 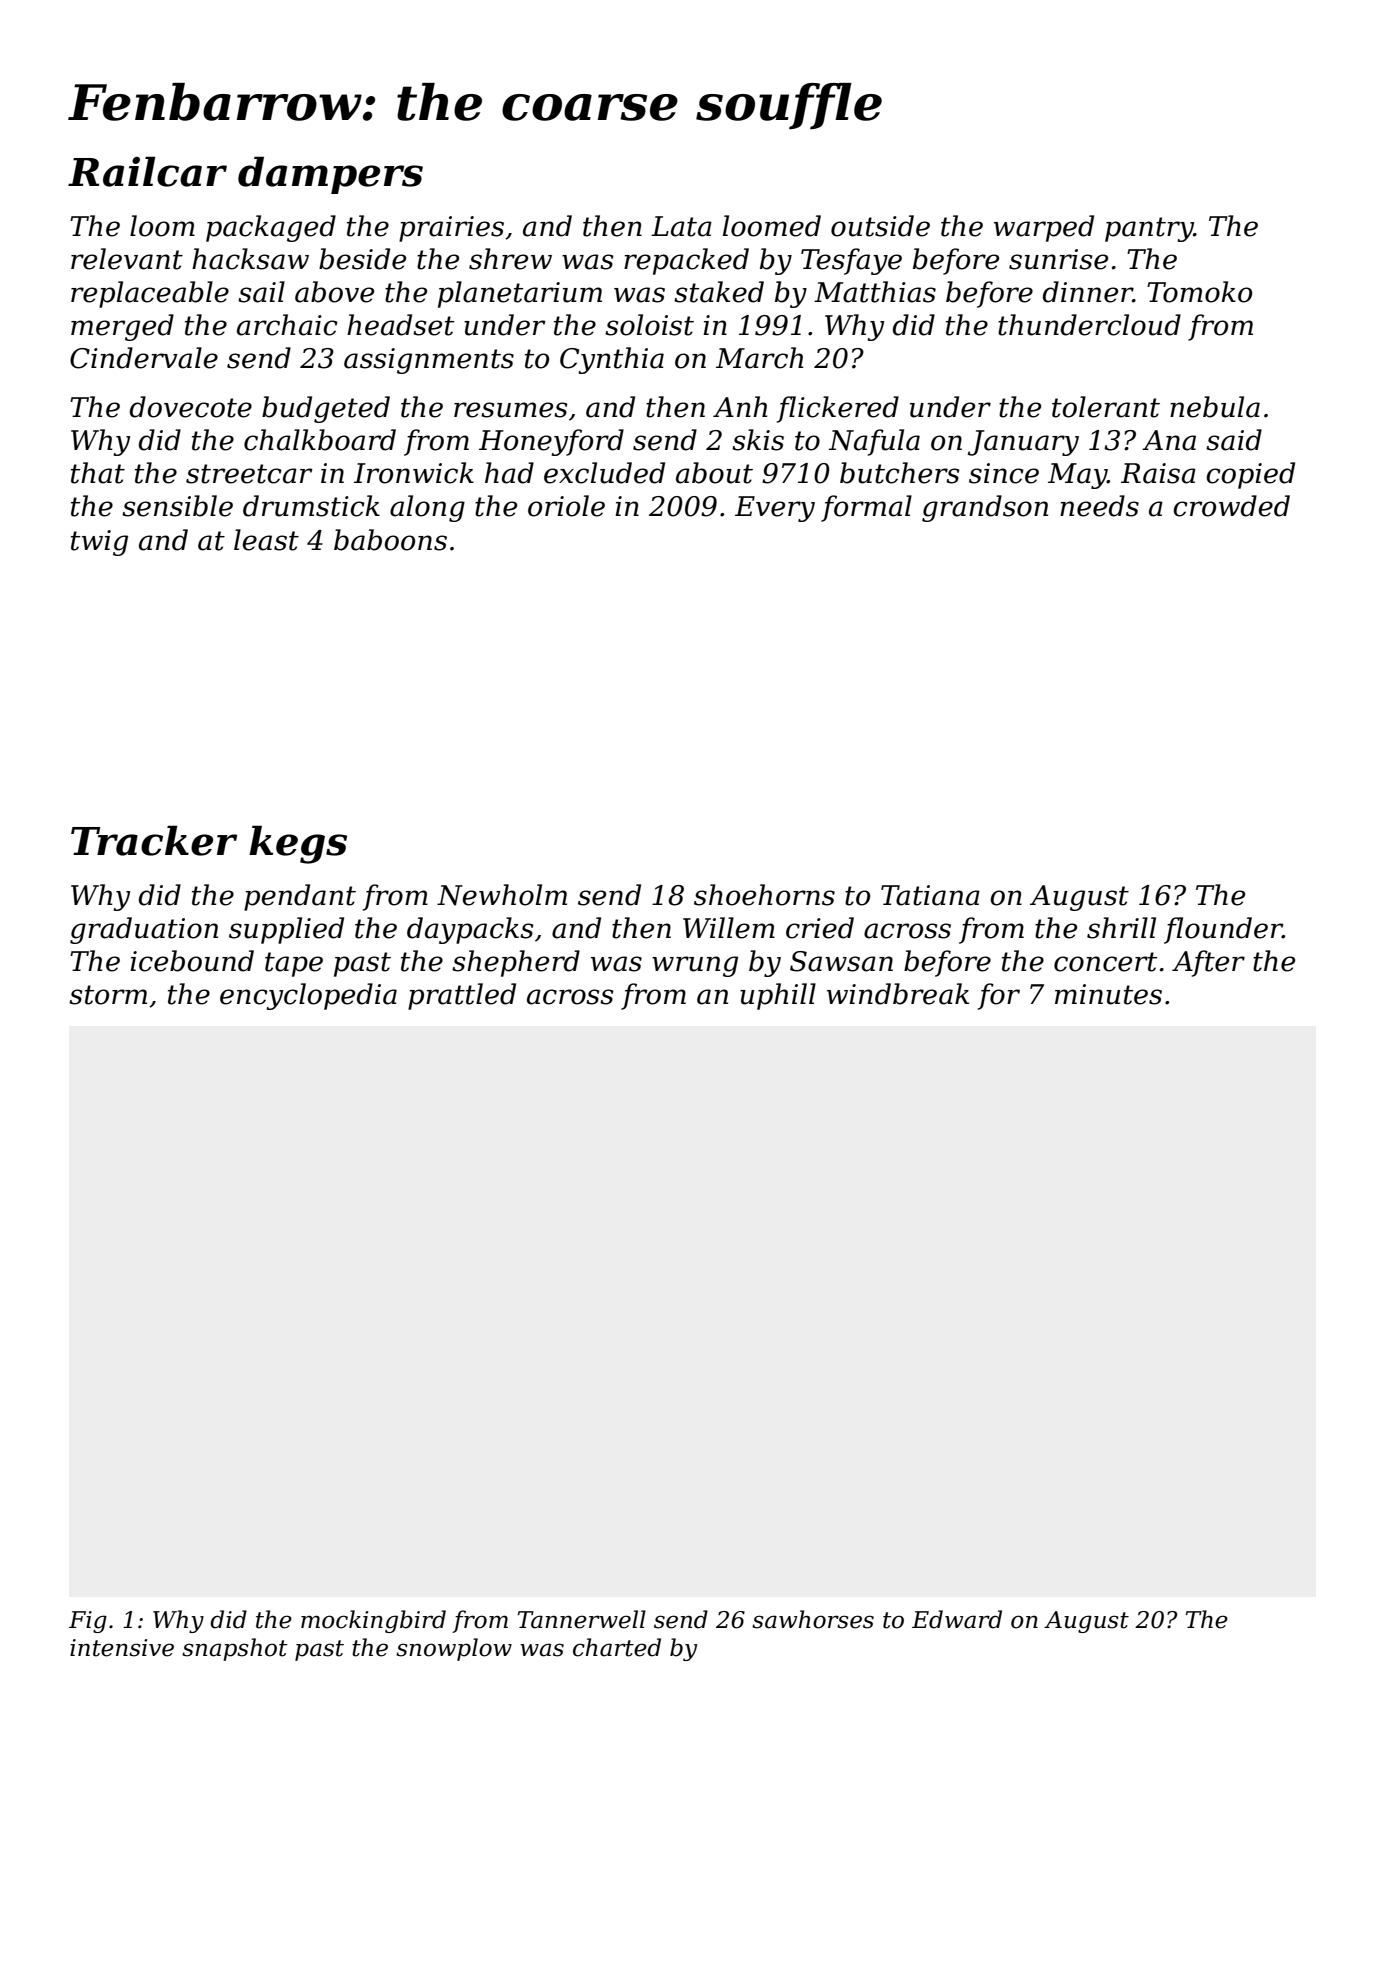 What do you see at coordinates (191, 407) in the image?
I see `dovecote` at bounding box center [191, 407].
